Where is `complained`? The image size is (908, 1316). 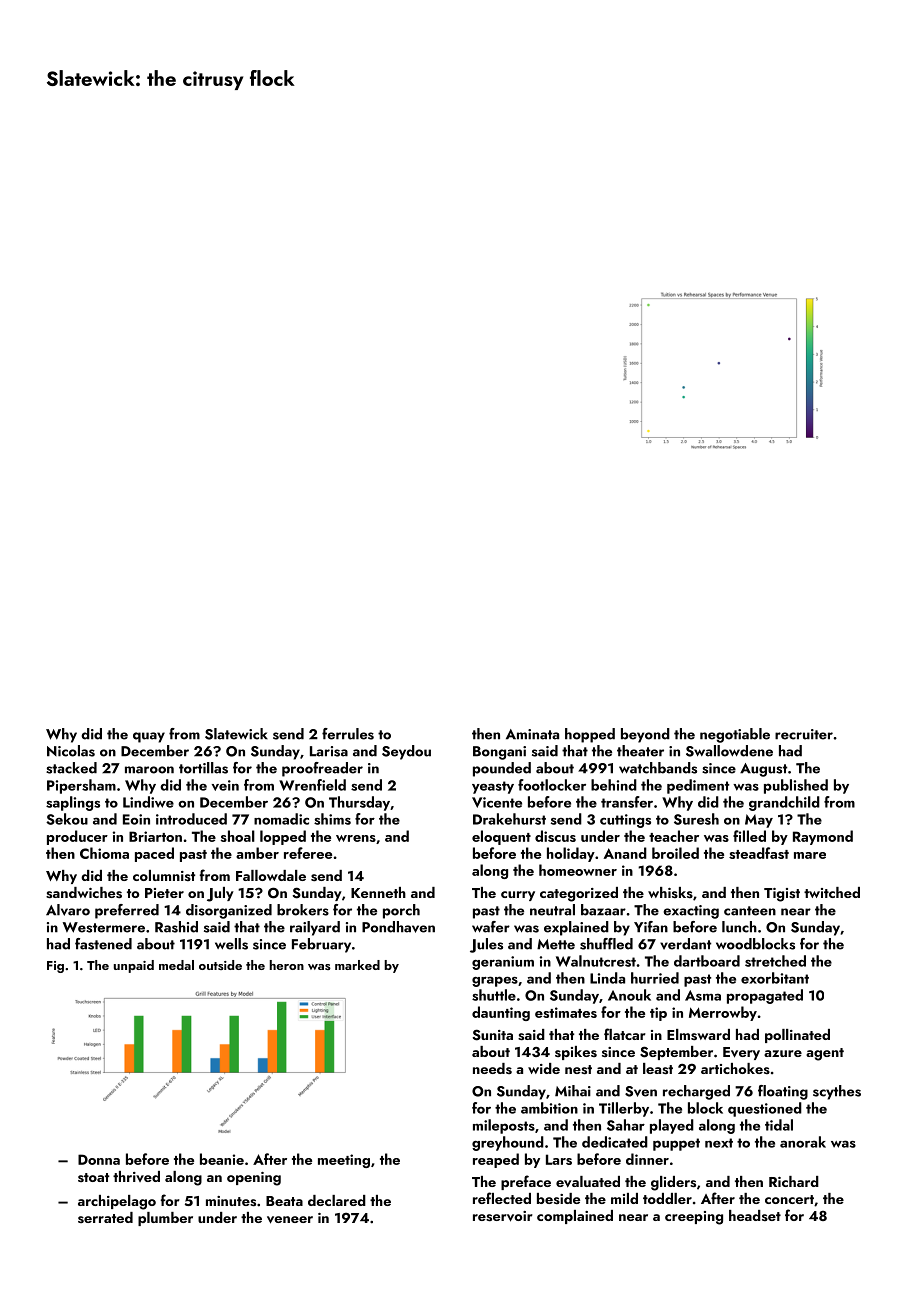
complained is located at coordinates (575, 1217).
